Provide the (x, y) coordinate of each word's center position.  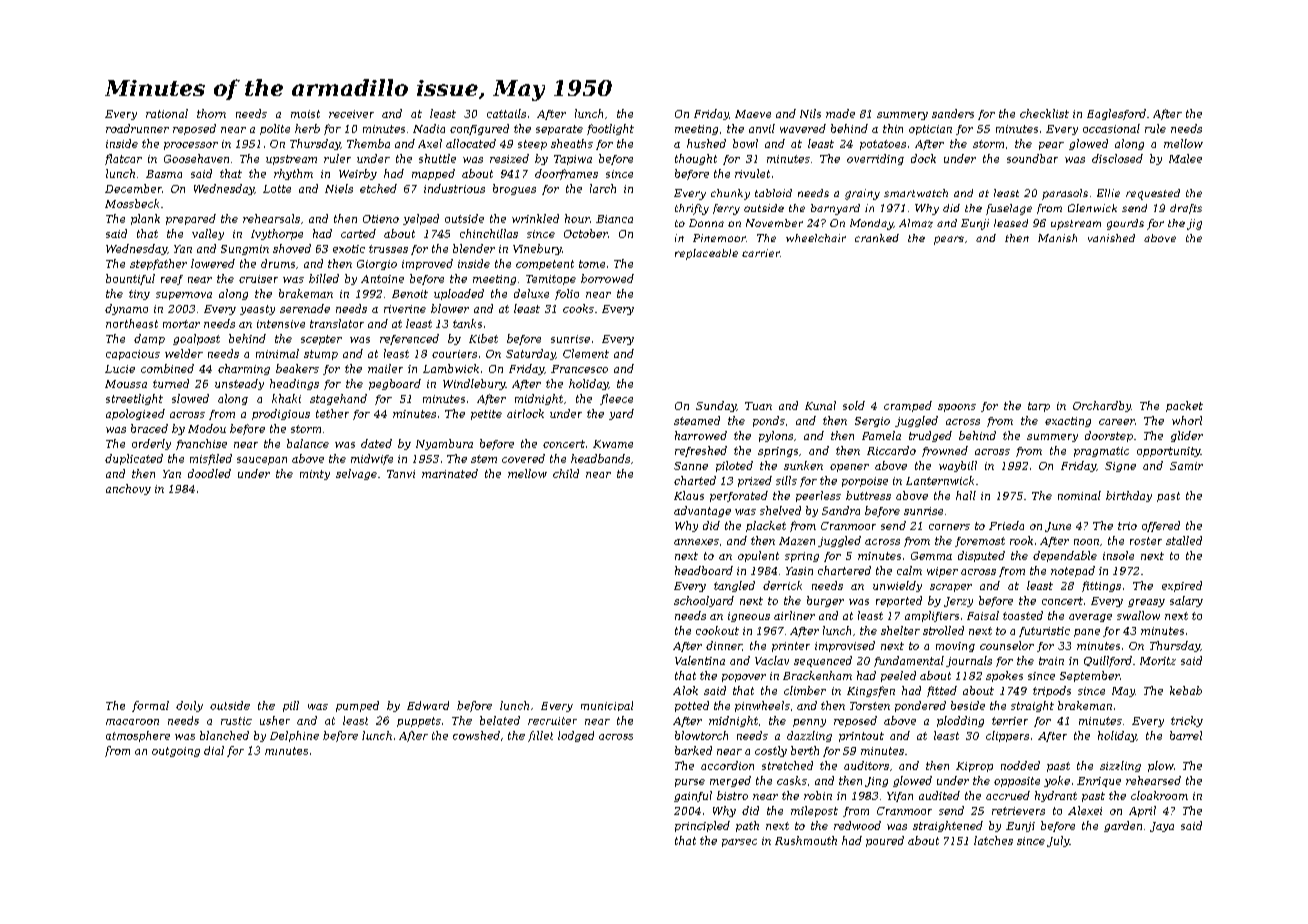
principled (702, 826)
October (586, 233)
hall (966, 495)
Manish (1057, 238)
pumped (357, 706)
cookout (717, 630)
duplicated (134, 459)
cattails (506, 113)
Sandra (841, 510)
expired (1182, 586)
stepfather (158, 264)
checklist (1044, 113)
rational (167, 113)
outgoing (176, 752)
